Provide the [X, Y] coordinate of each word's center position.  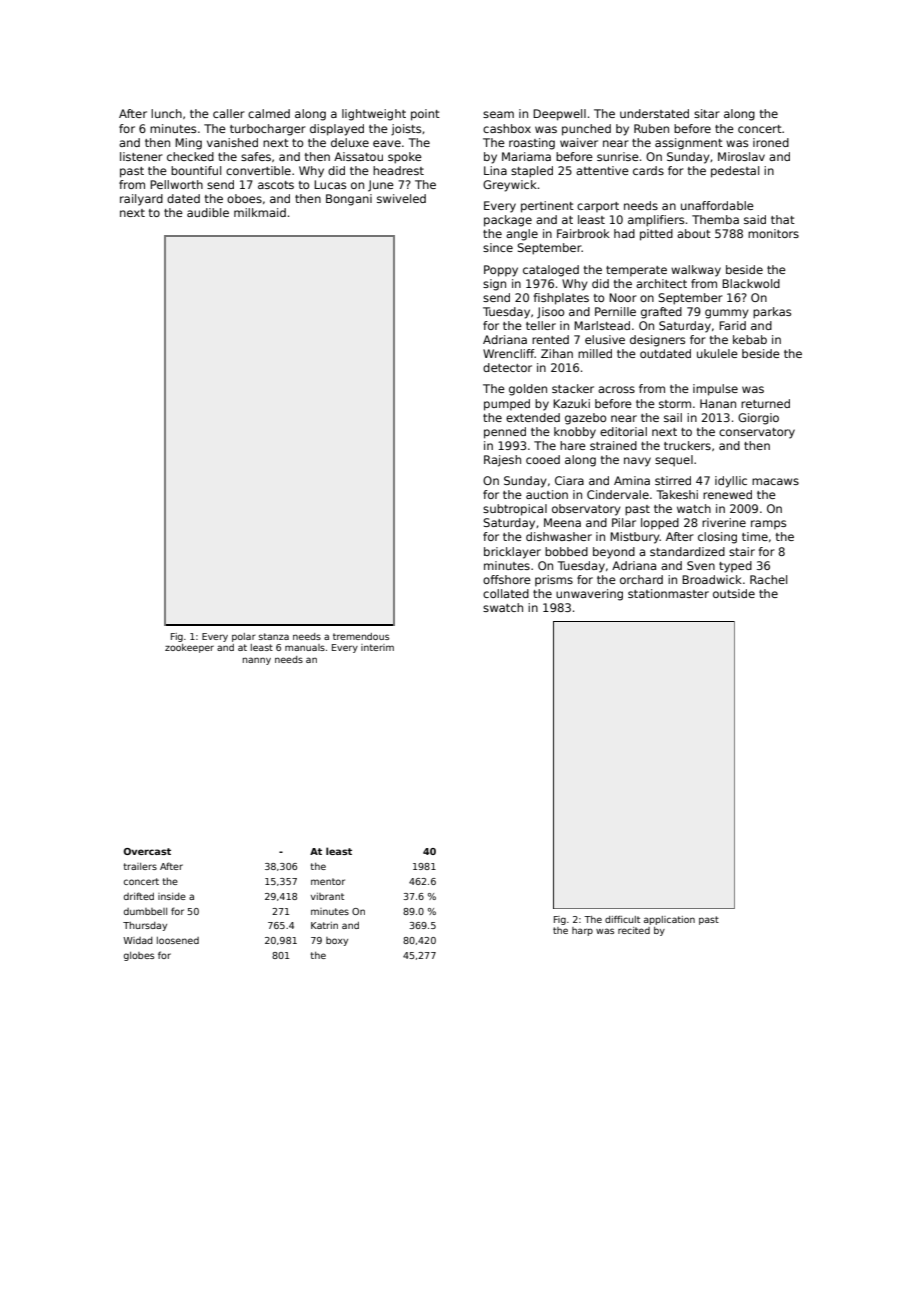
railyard [141, 200]
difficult [622, 919]
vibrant [327, 896]
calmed [269, 113]
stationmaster [668, 593]
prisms [554, 580]
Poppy [501, 271]
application [669, 920]
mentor [328, 881]
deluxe [350, 142]
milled [595, 353]
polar [244, 637]
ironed [771, 142]
